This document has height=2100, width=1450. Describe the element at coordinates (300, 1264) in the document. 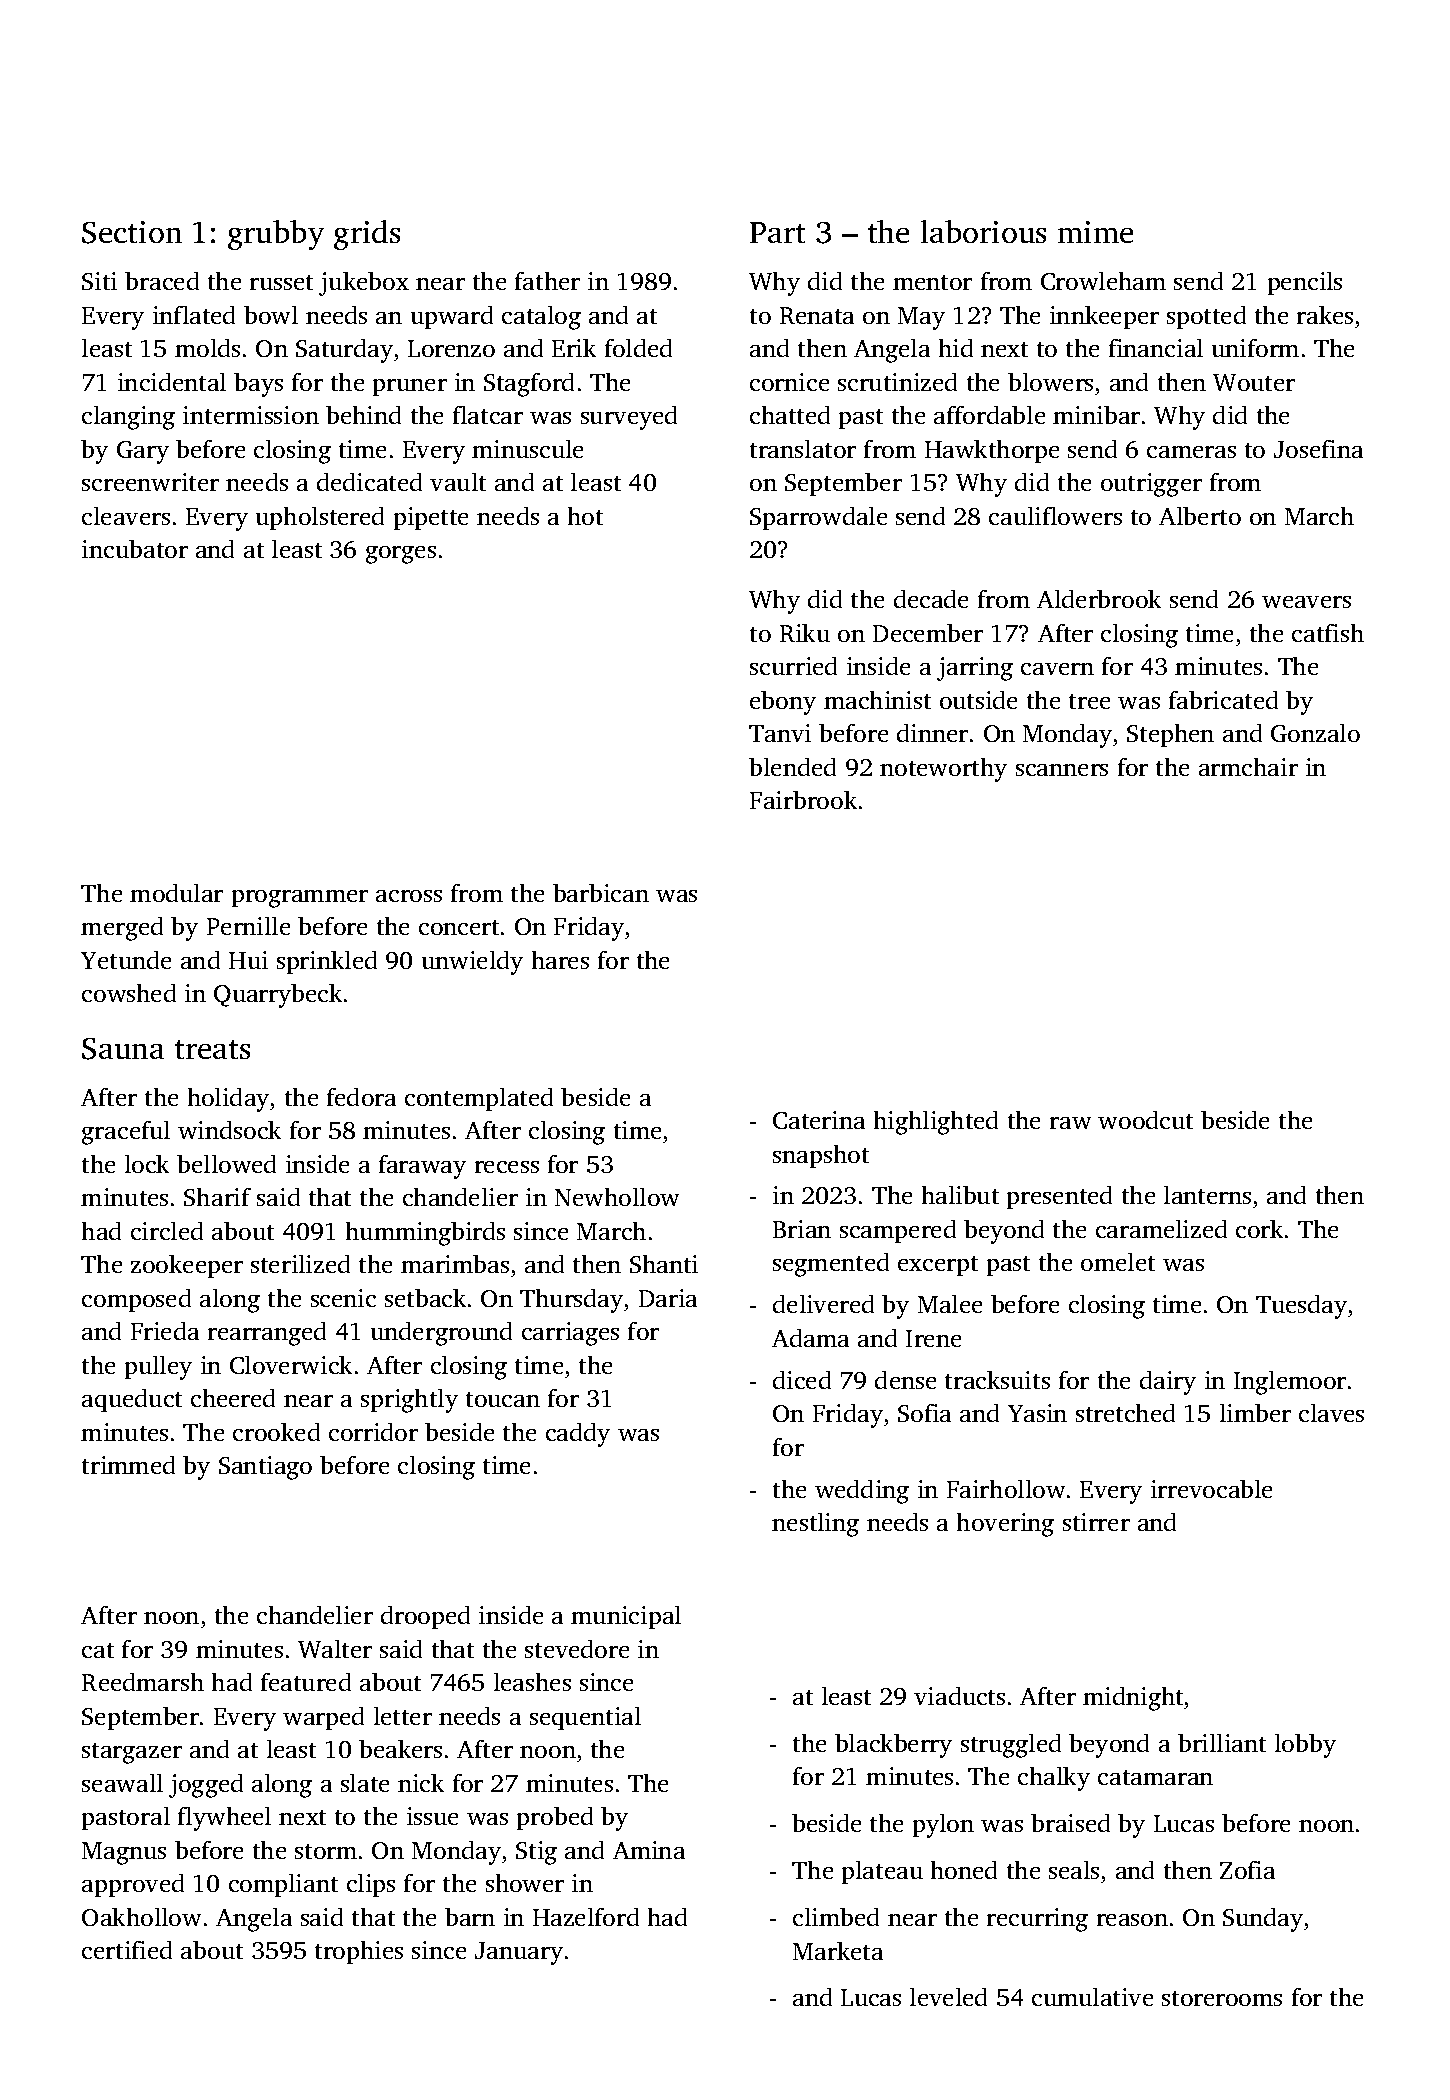

I see `sterilized` at that location.
